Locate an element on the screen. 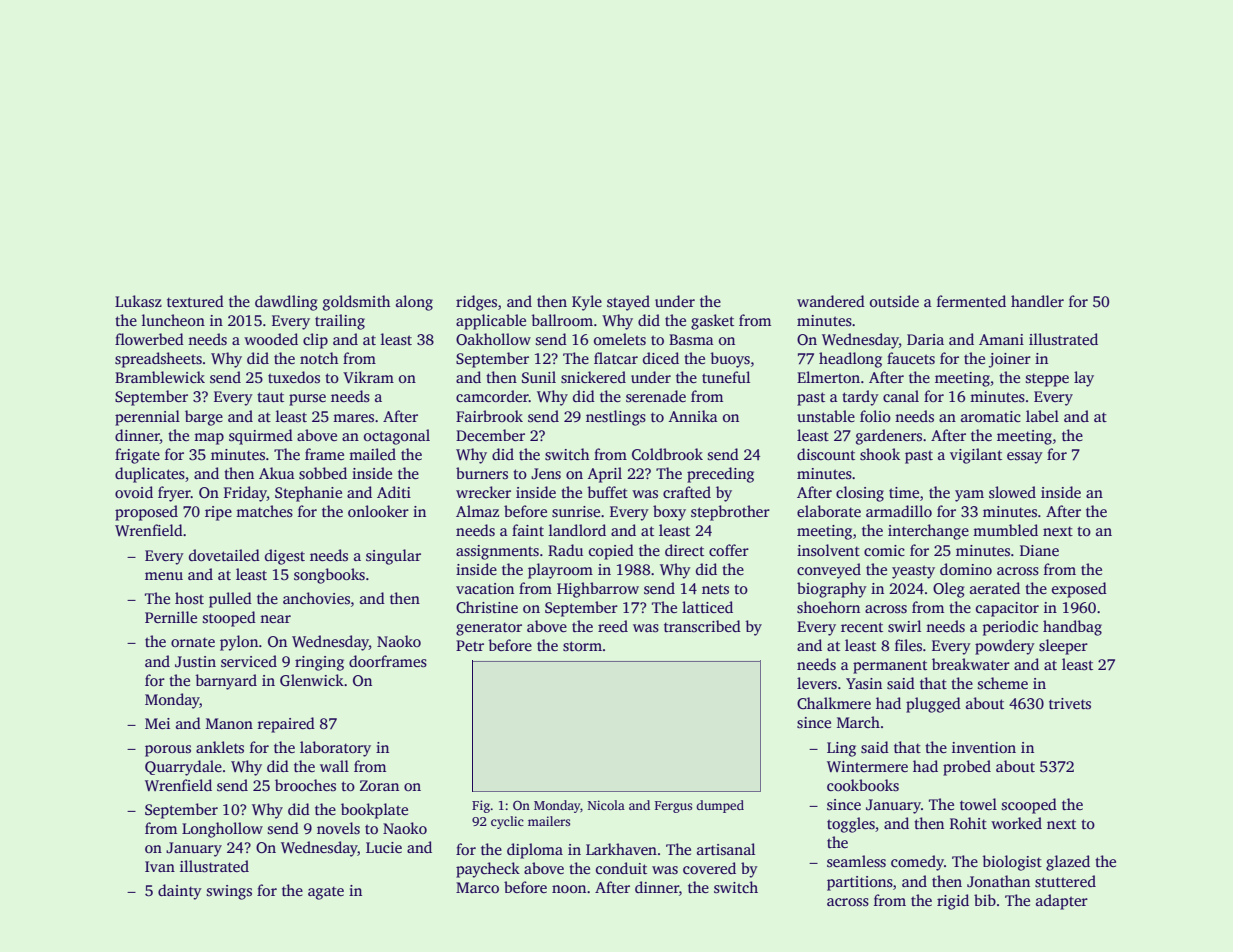 This screenshot has height=952, width=1233. ornate is located at coordinates (193, 642).
